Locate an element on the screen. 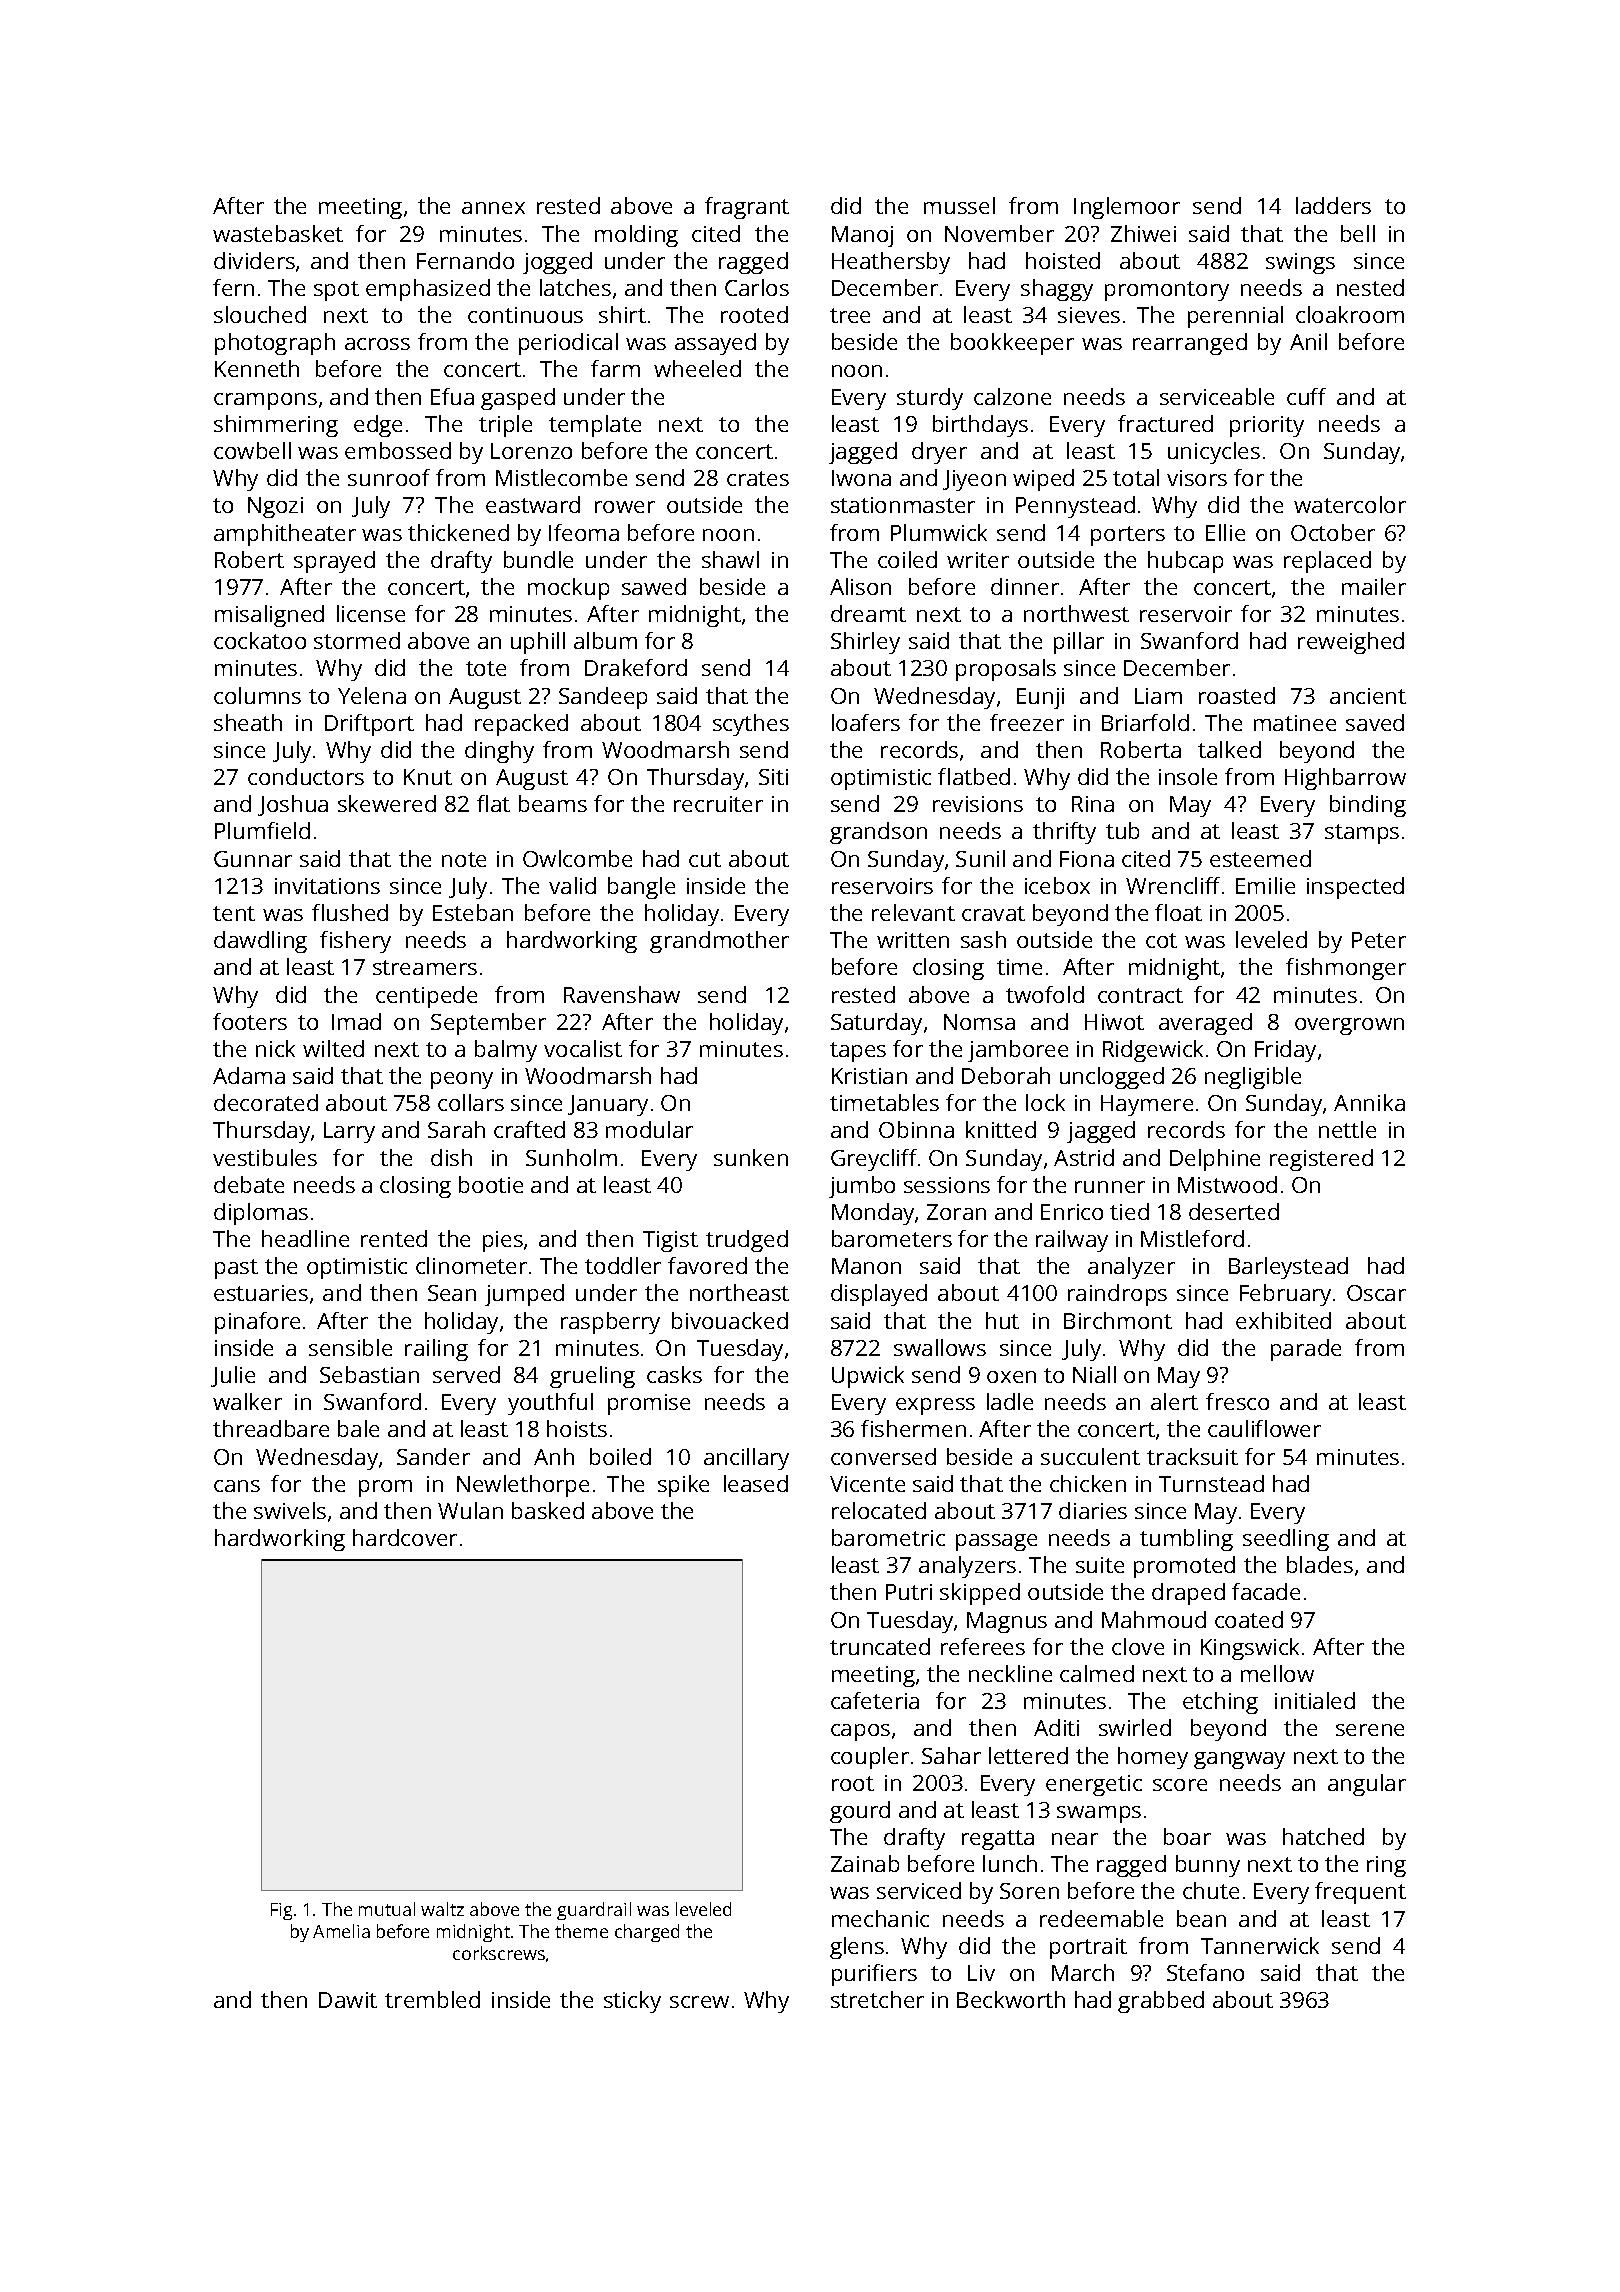 The image size is (1620, 2292). tent is located at coordinates (234, 913).
